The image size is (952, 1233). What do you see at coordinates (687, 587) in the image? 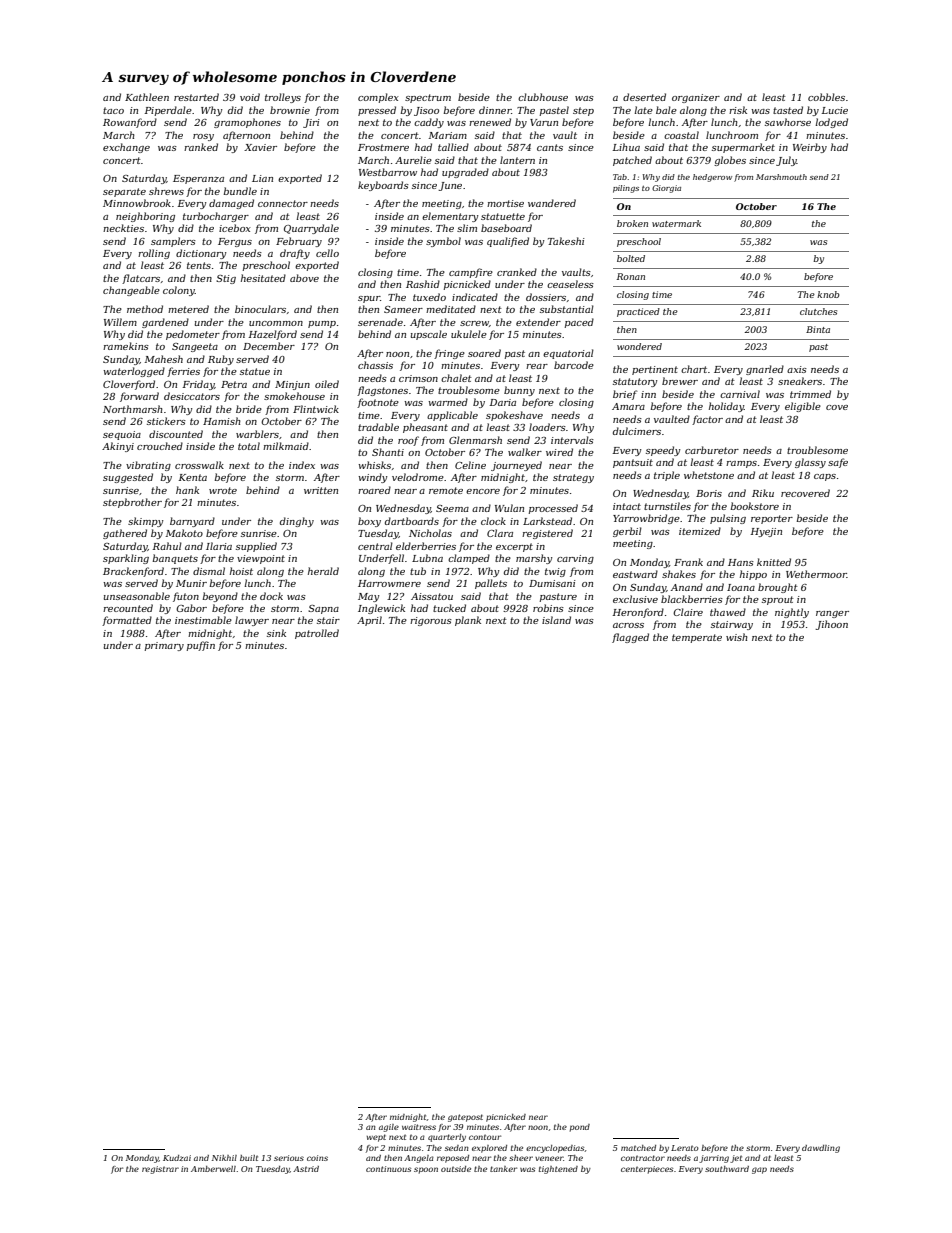
I see `Anand` at bounding box center [687, 587].
